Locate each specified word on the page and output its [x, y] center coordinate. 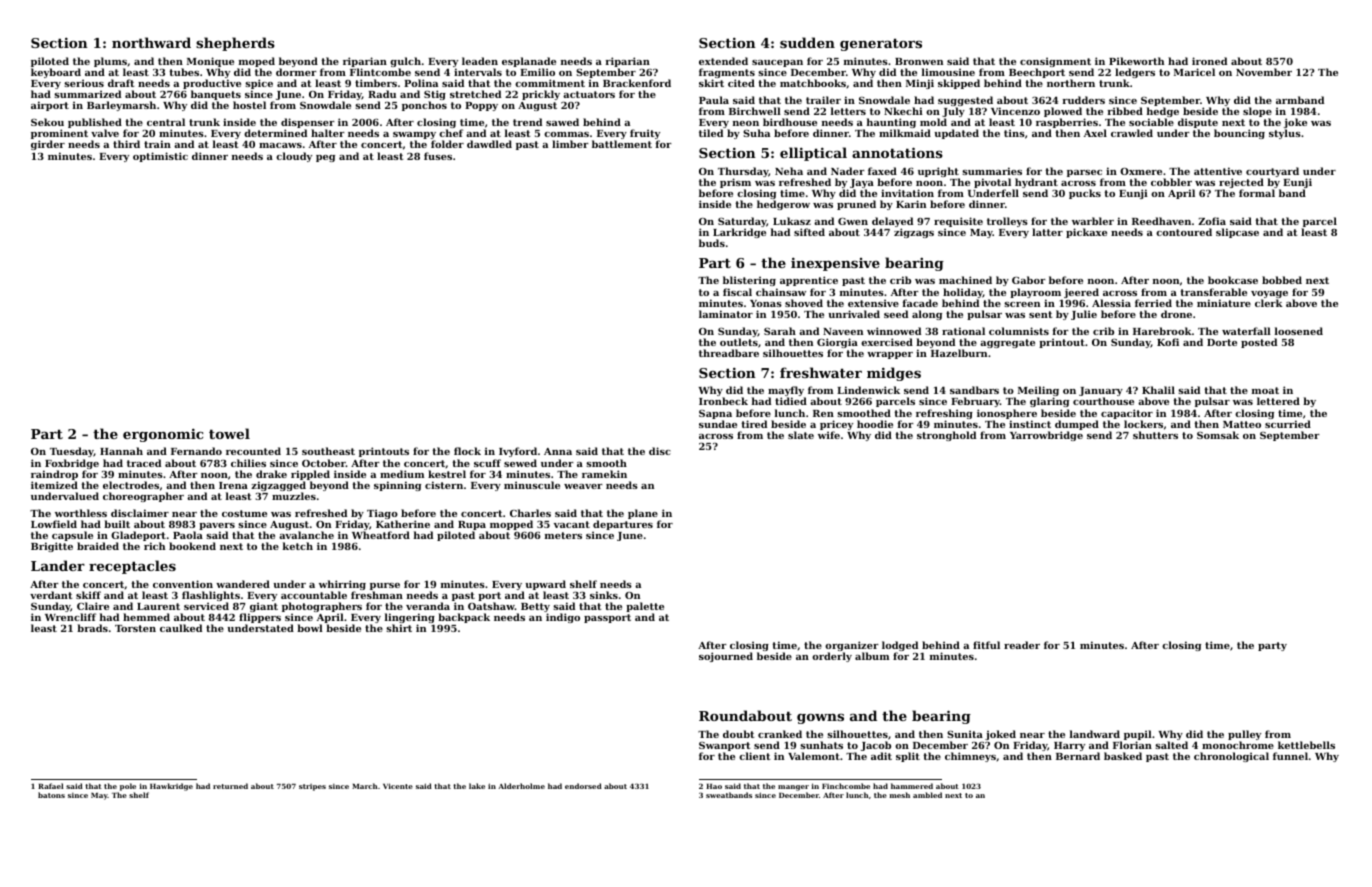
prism [735, 183]
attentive [1218, 171]
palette [645, 607]
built [117, 524]
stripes [312, 787]
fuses [438, 156]
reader [1022, 645]
